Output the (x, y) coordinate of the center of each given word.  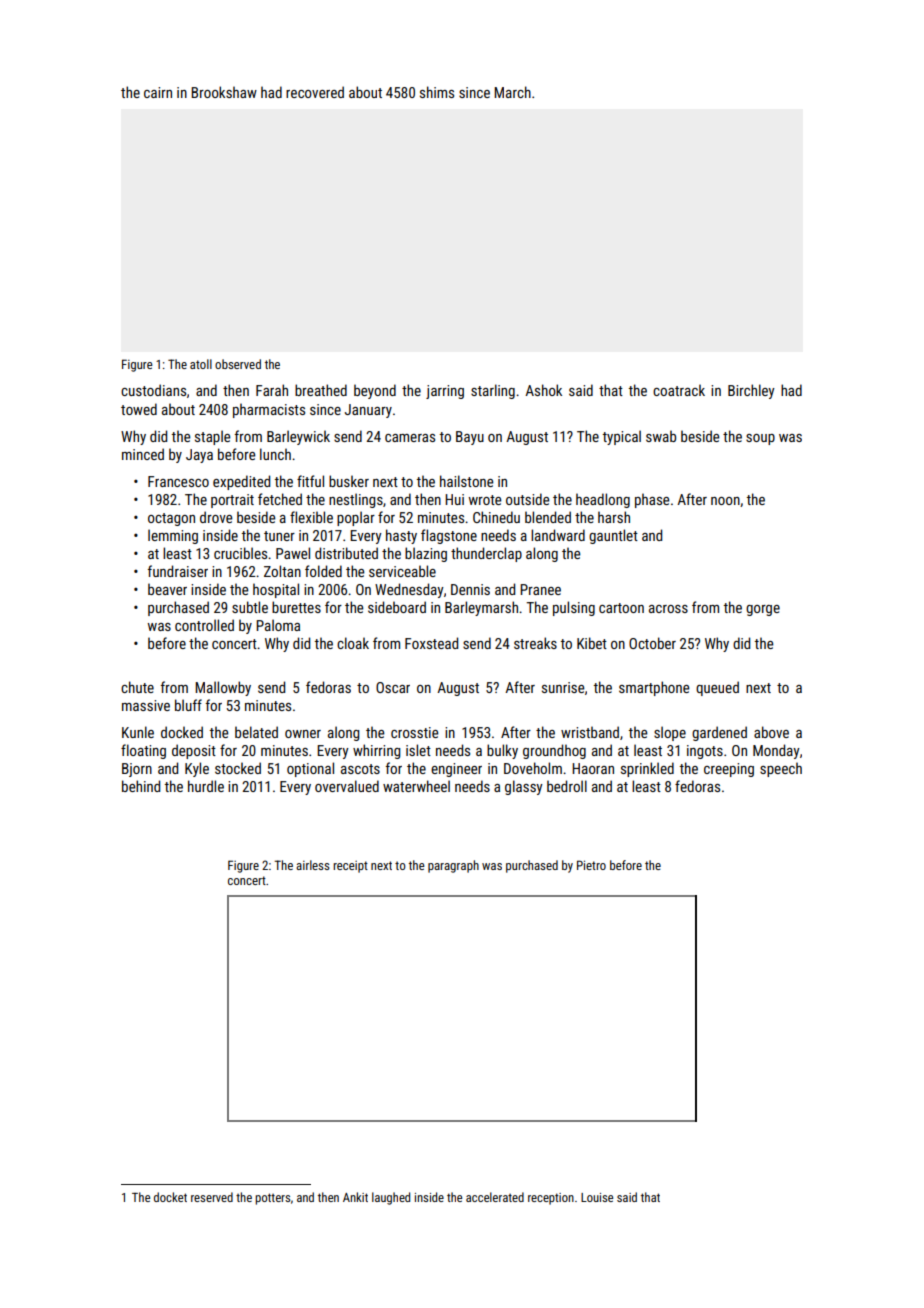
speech (781, 769)
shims (437, 92)
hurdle (206, 786)
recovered (315, 92)
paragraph (453, 866)
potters (272, 1199)
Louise (597, 1197)
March (512, 92)
